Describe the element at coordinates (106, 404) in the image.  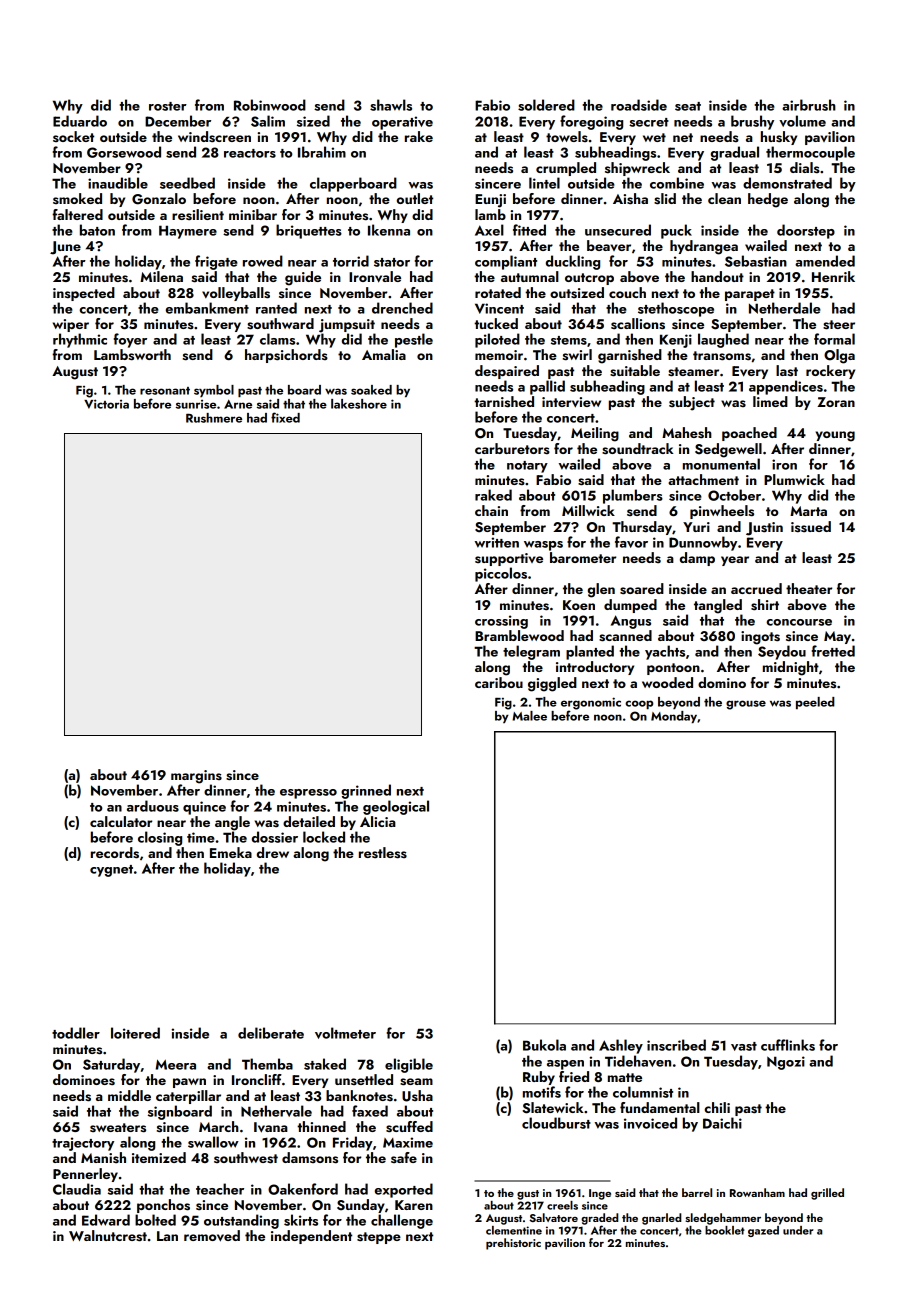
I see `Victoria` at that location.
